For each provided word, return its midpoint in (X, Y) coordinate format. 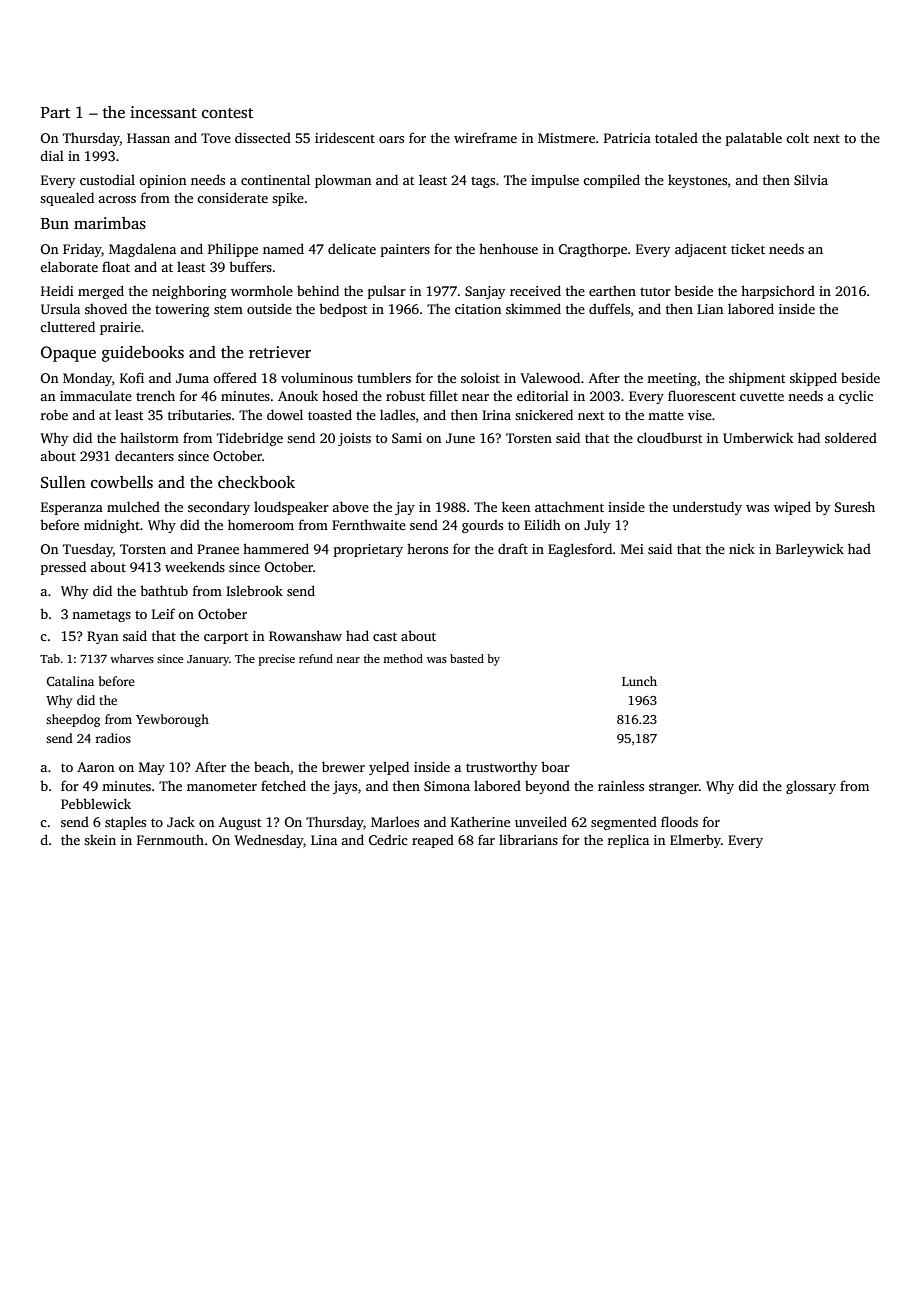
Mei (632, 549)
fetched (283, 785)
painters (405, 250)
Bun (55, 223)
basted (467, 658)
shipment (757, 379)
